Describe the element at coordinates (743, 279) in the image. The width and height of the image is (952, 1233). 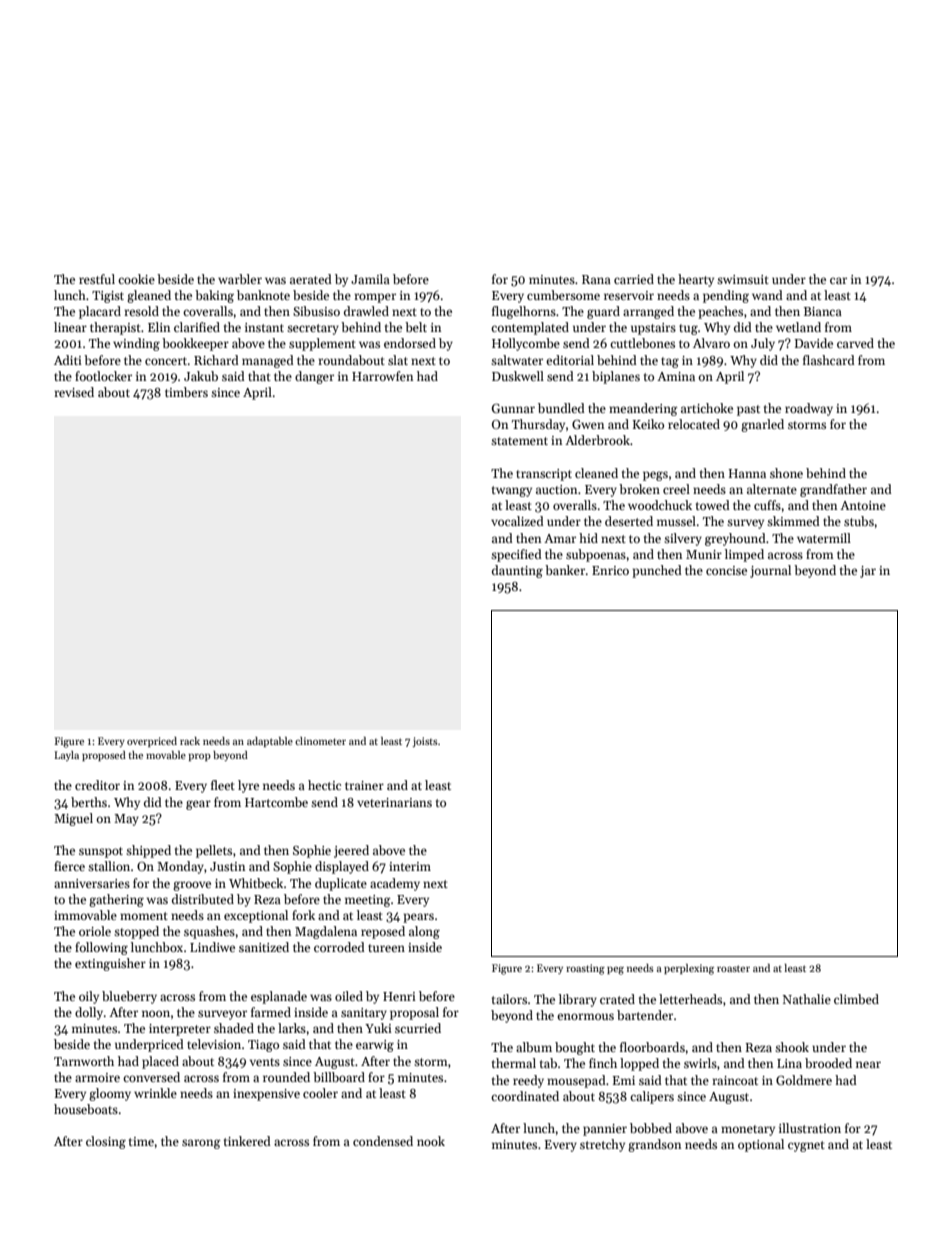
I see `swimsuit` at that location.
